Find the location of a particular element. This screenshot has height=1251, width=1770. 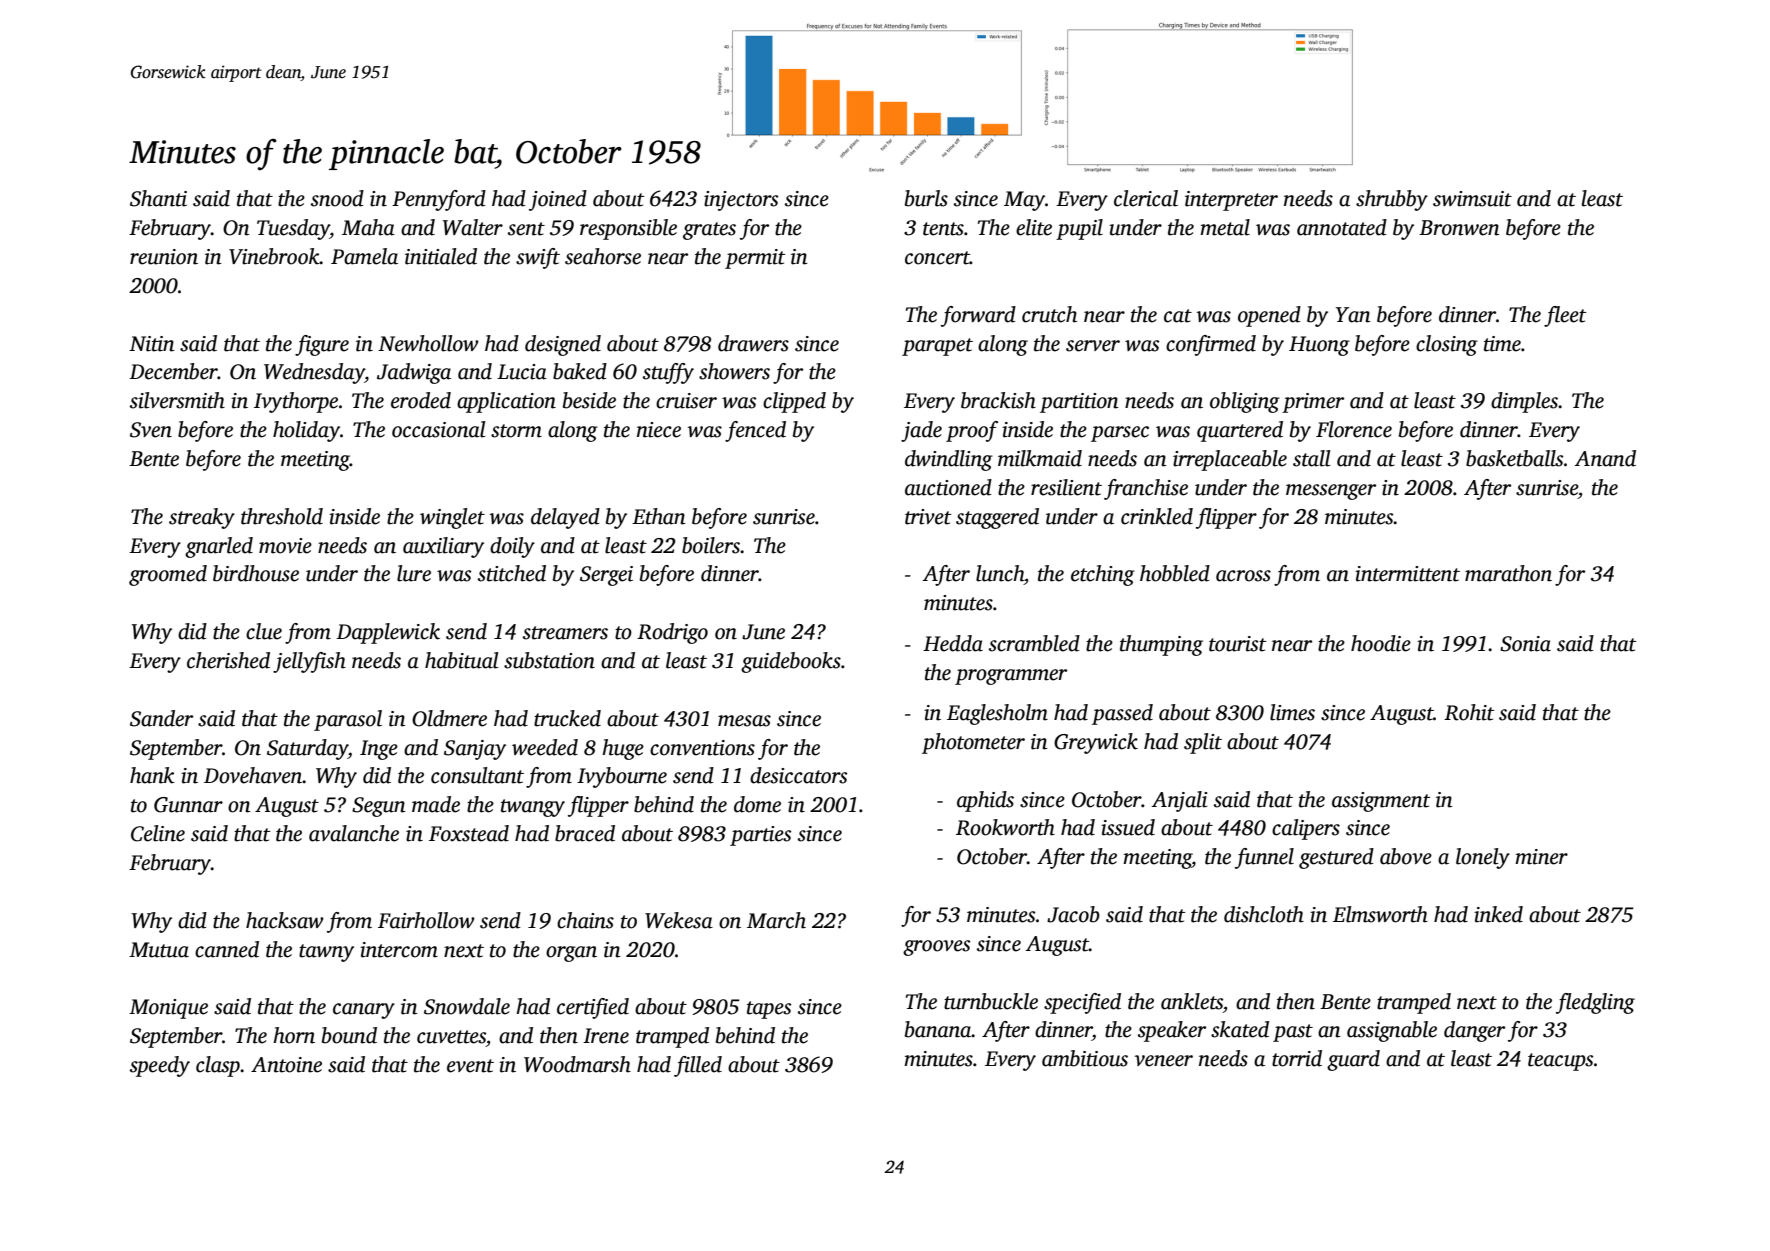

thumping is located at coordinates (1161, 645).
